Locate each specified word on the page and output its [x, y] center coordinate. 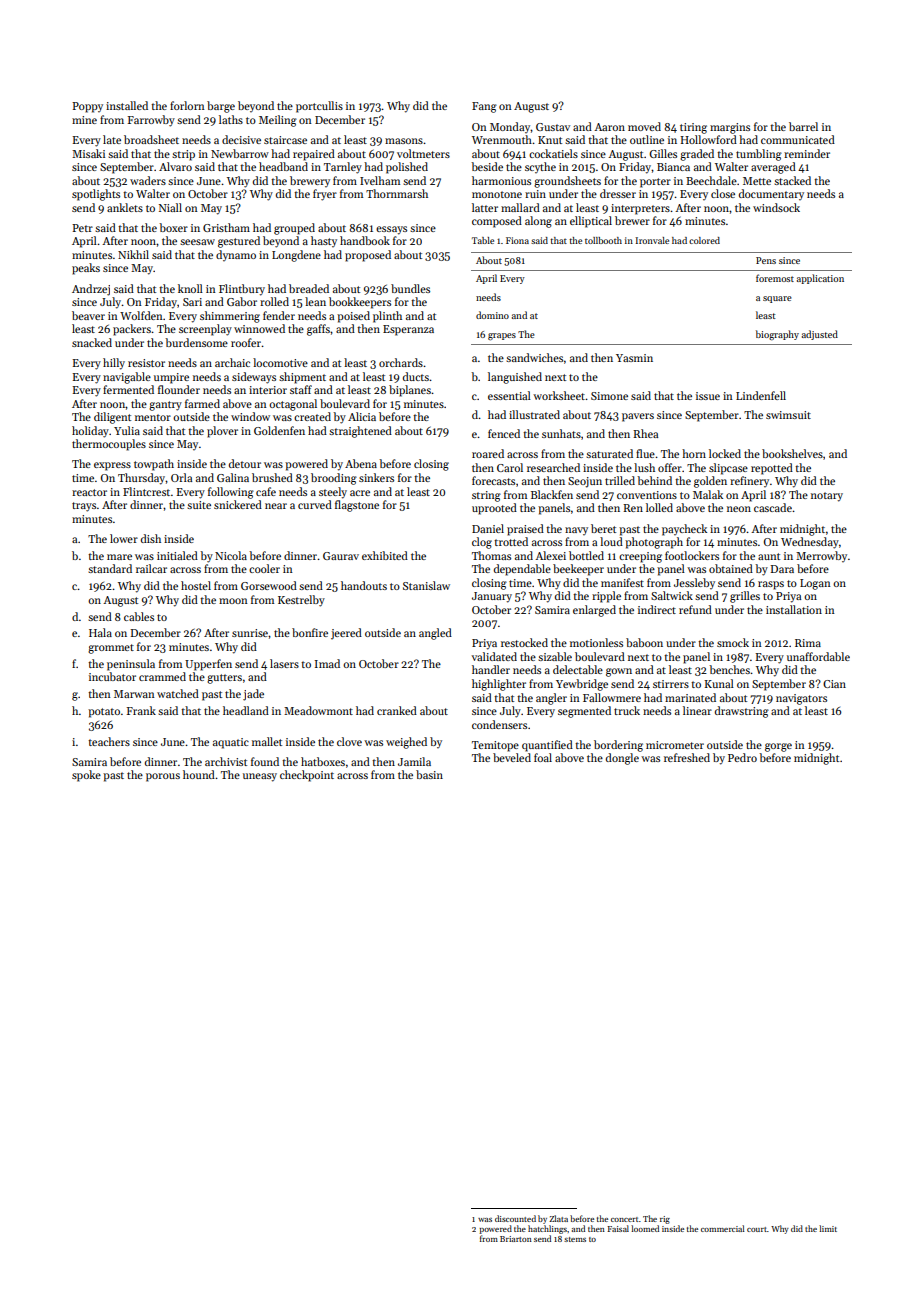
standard [110, 568]
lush [644, 467]
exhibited [385, 555]
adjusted [820, 335]
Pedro [742, 757]
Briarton [516, 1239]
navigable [127, 378]
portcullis [319, 107]
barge [221, 107]
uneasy [260, 777]
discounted [515, 1218]
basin [429, 774]
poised [353, 317]
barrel [803, 126]
